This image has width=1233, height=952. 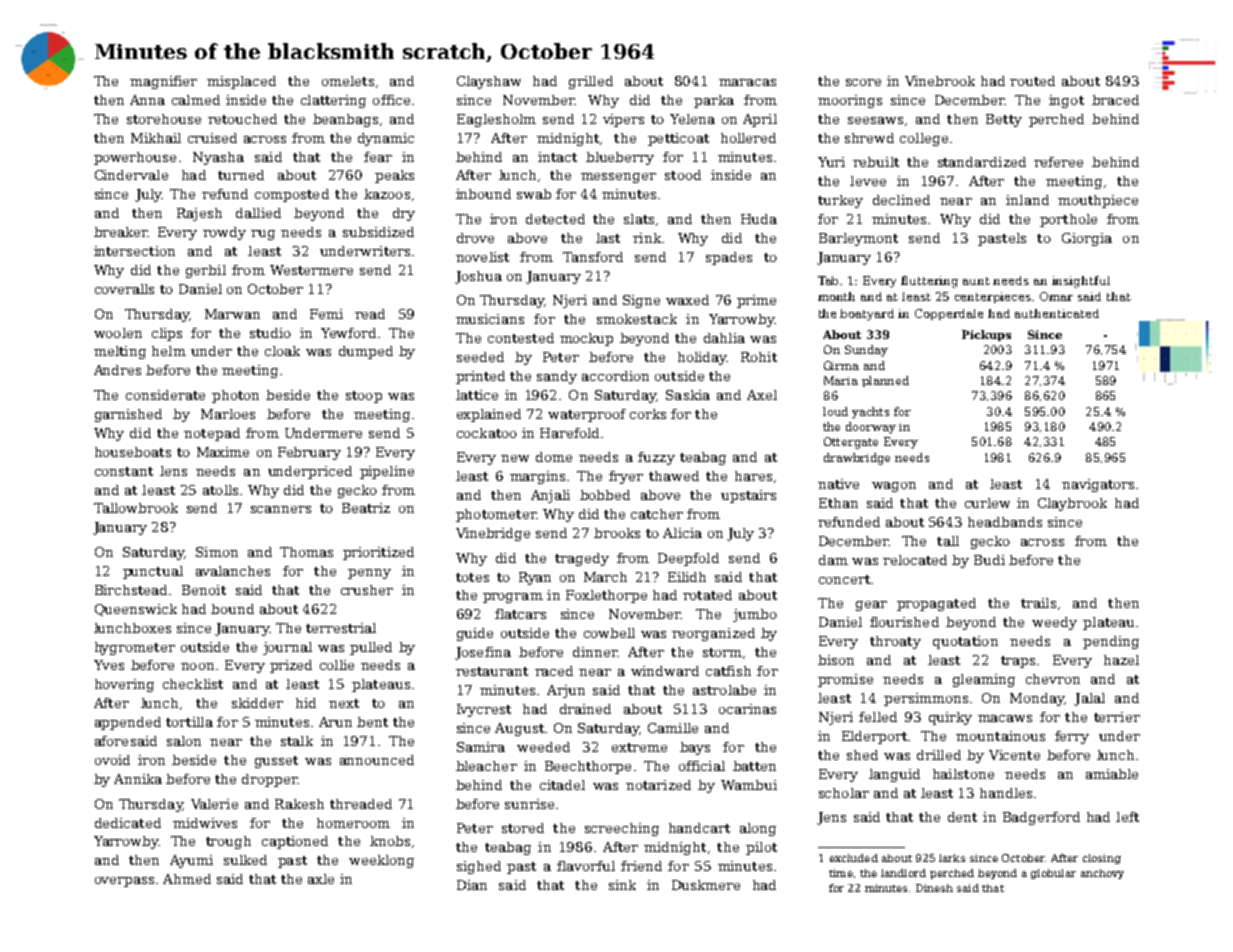 What do you see at coordinates (131, 590) in the image?
I see `Birchstead` at bounding box center [131, 590].
